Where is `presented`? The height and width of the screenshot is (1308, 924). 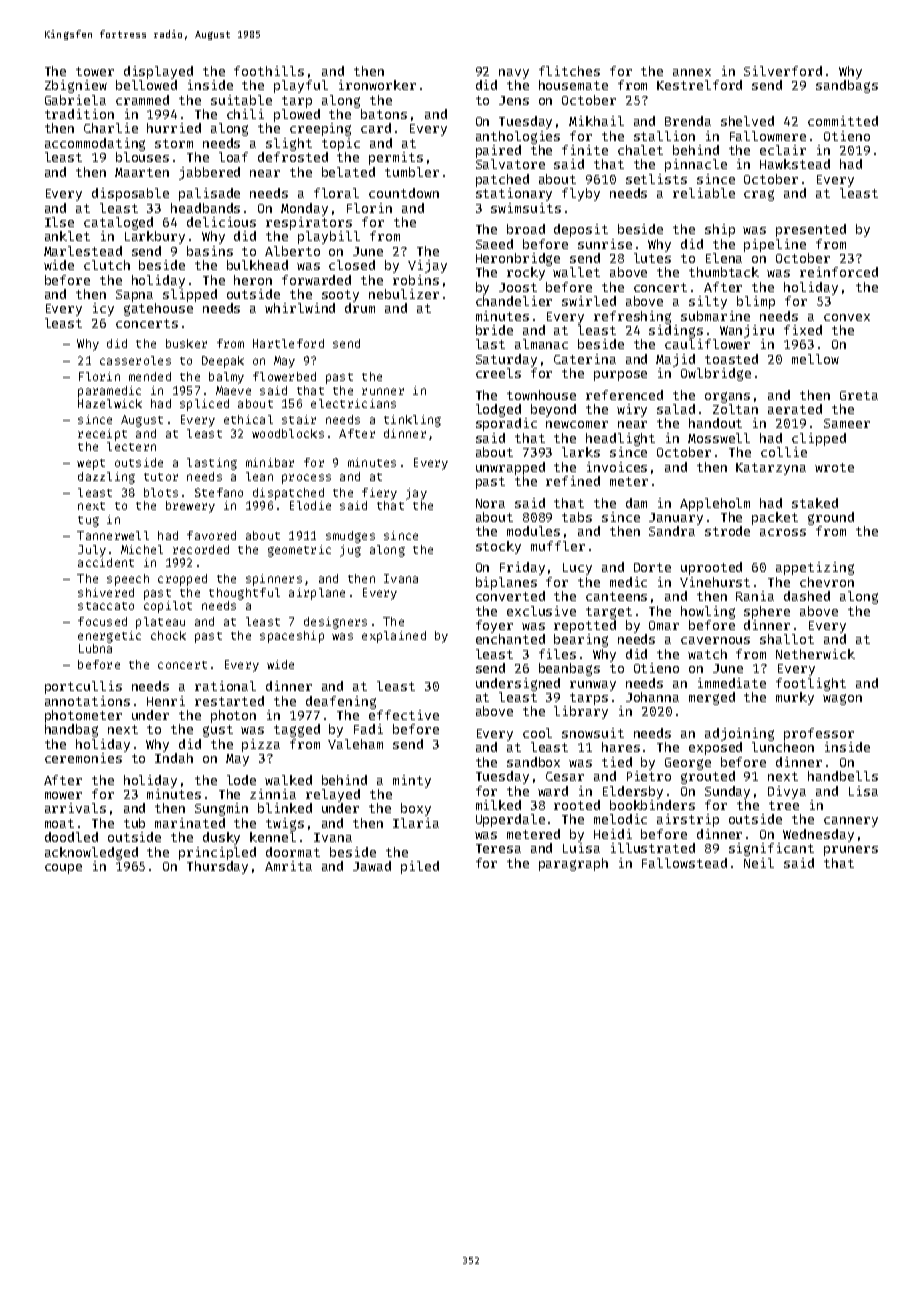
presented is located at coordinates (811, 230).
